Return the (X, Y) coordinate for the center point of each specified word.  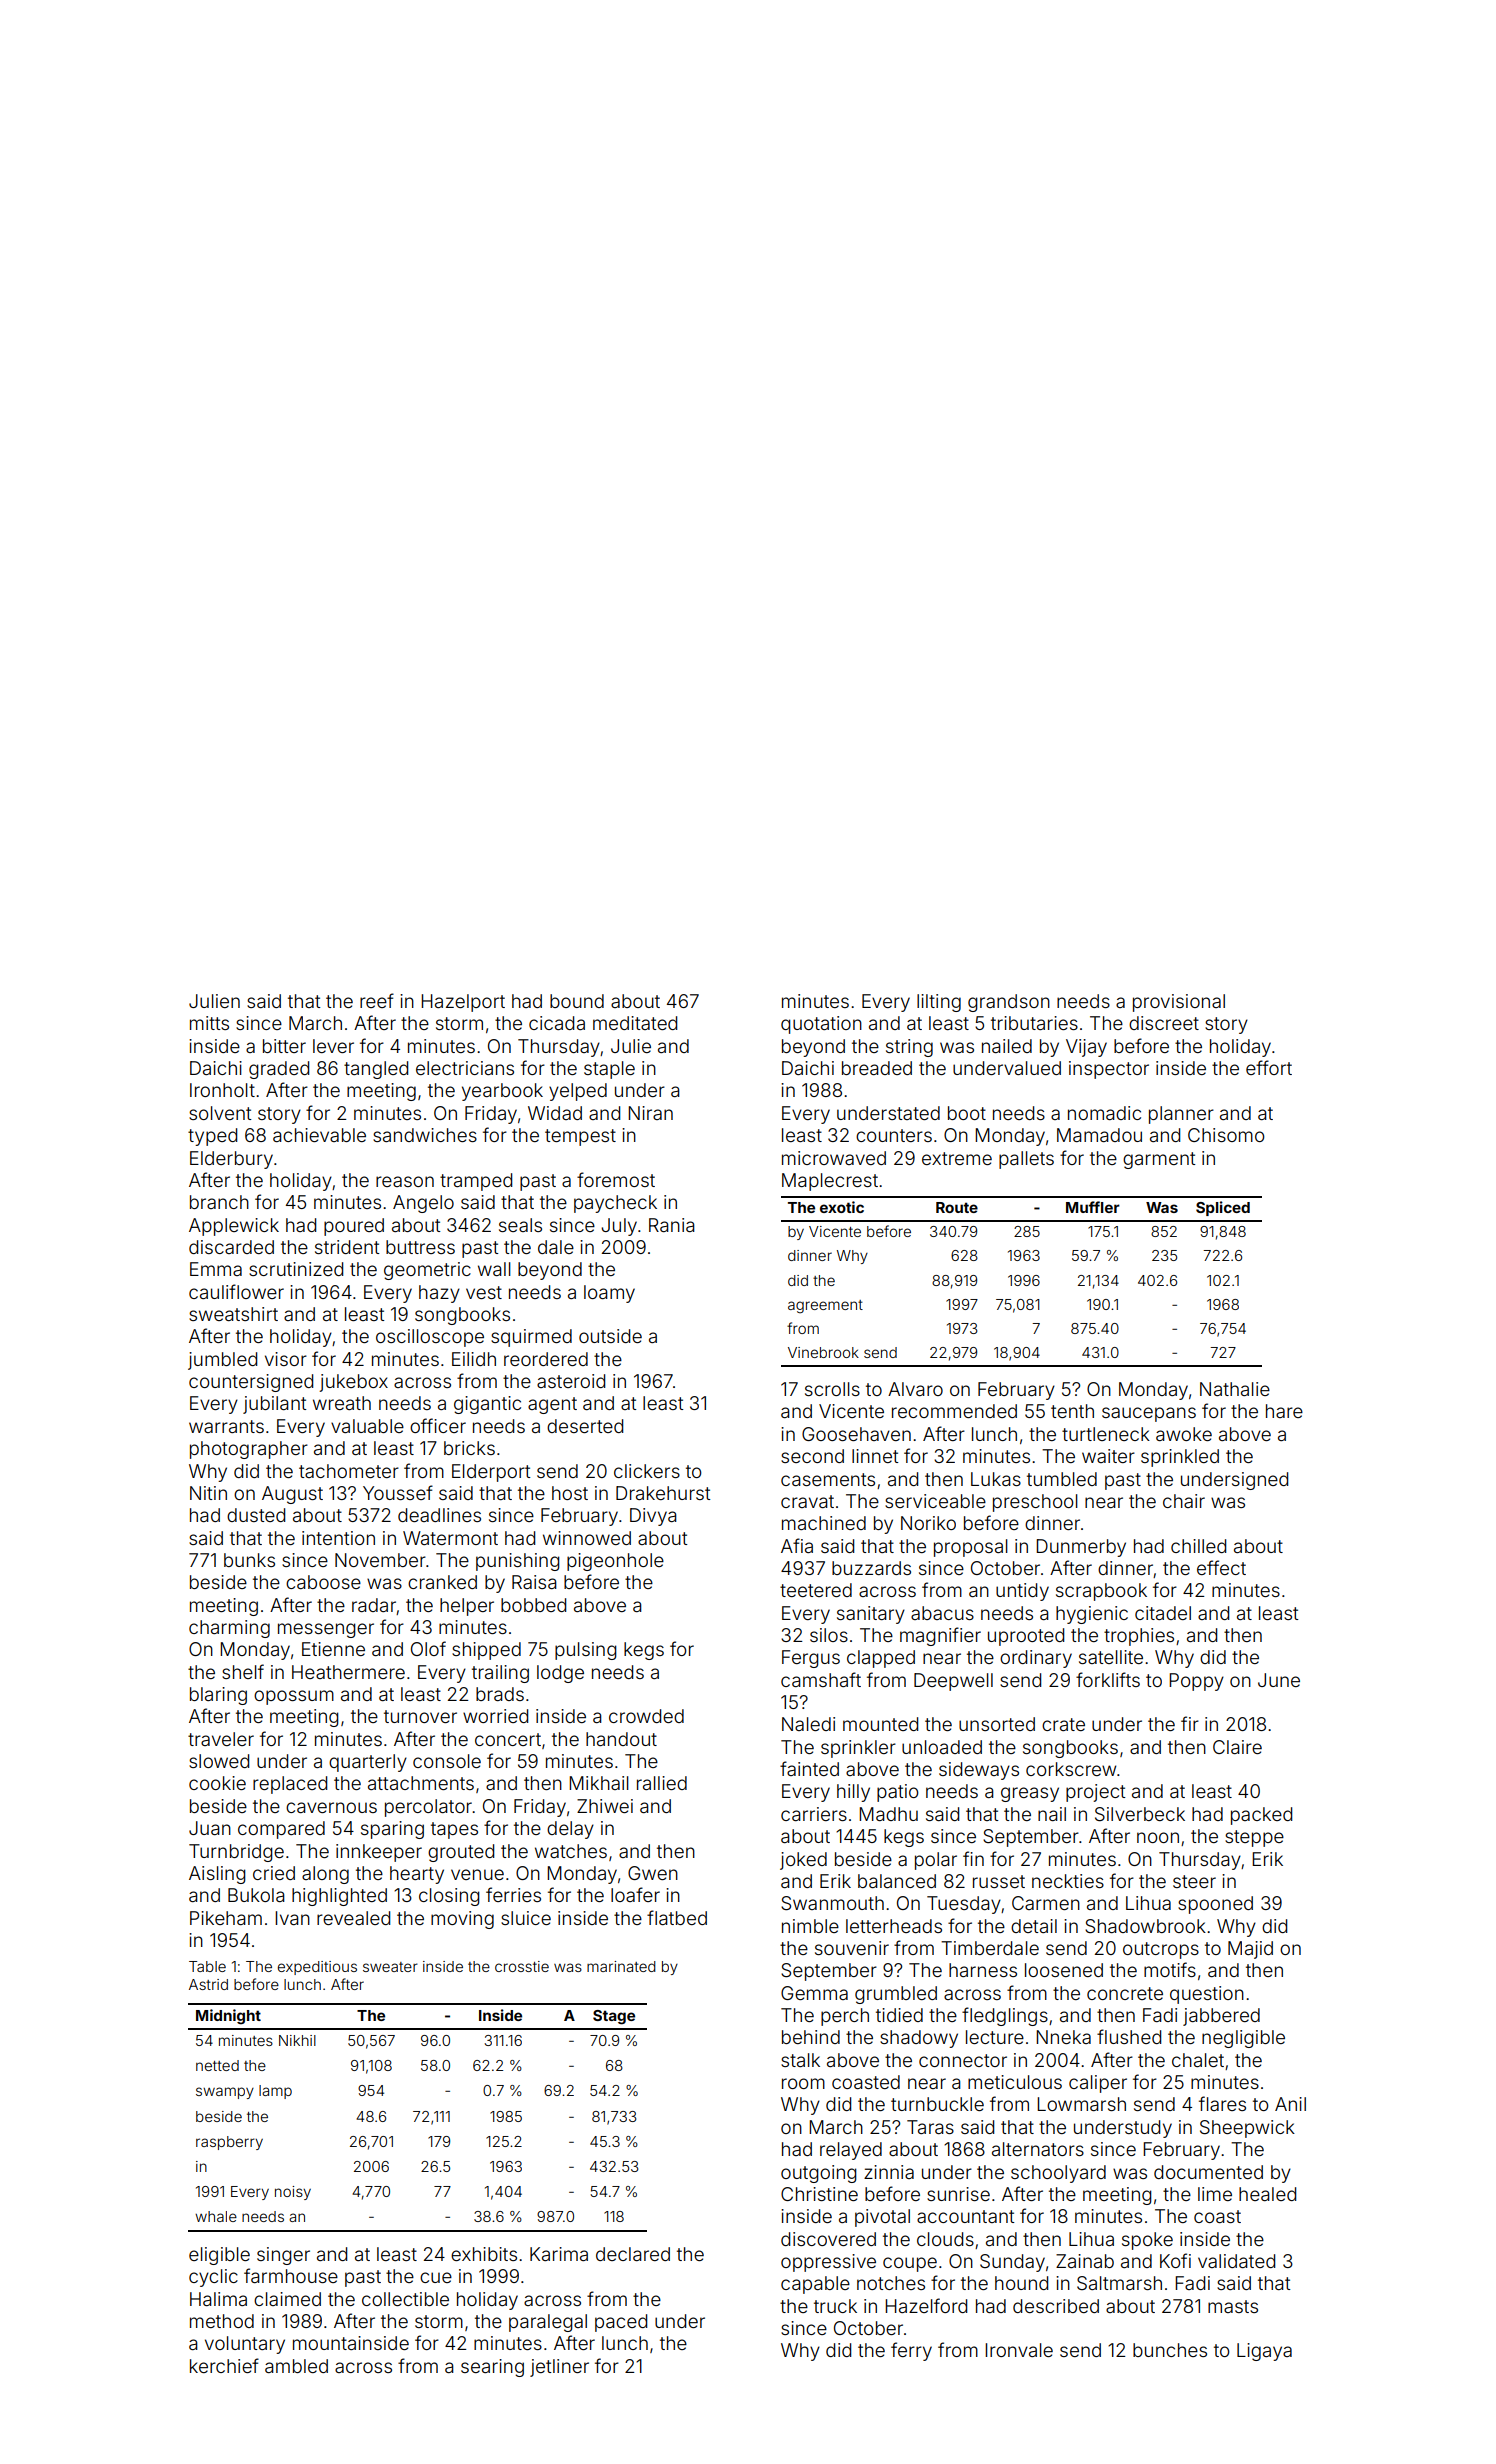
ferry (911, 2351)
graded (279, 1070)
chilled (1198, 1546)
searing (492, 2368)
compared (281, 1830)
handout (621, 1739)
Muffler (1093, 1207)
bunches (1170, 2350)
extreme (957, 1158)
